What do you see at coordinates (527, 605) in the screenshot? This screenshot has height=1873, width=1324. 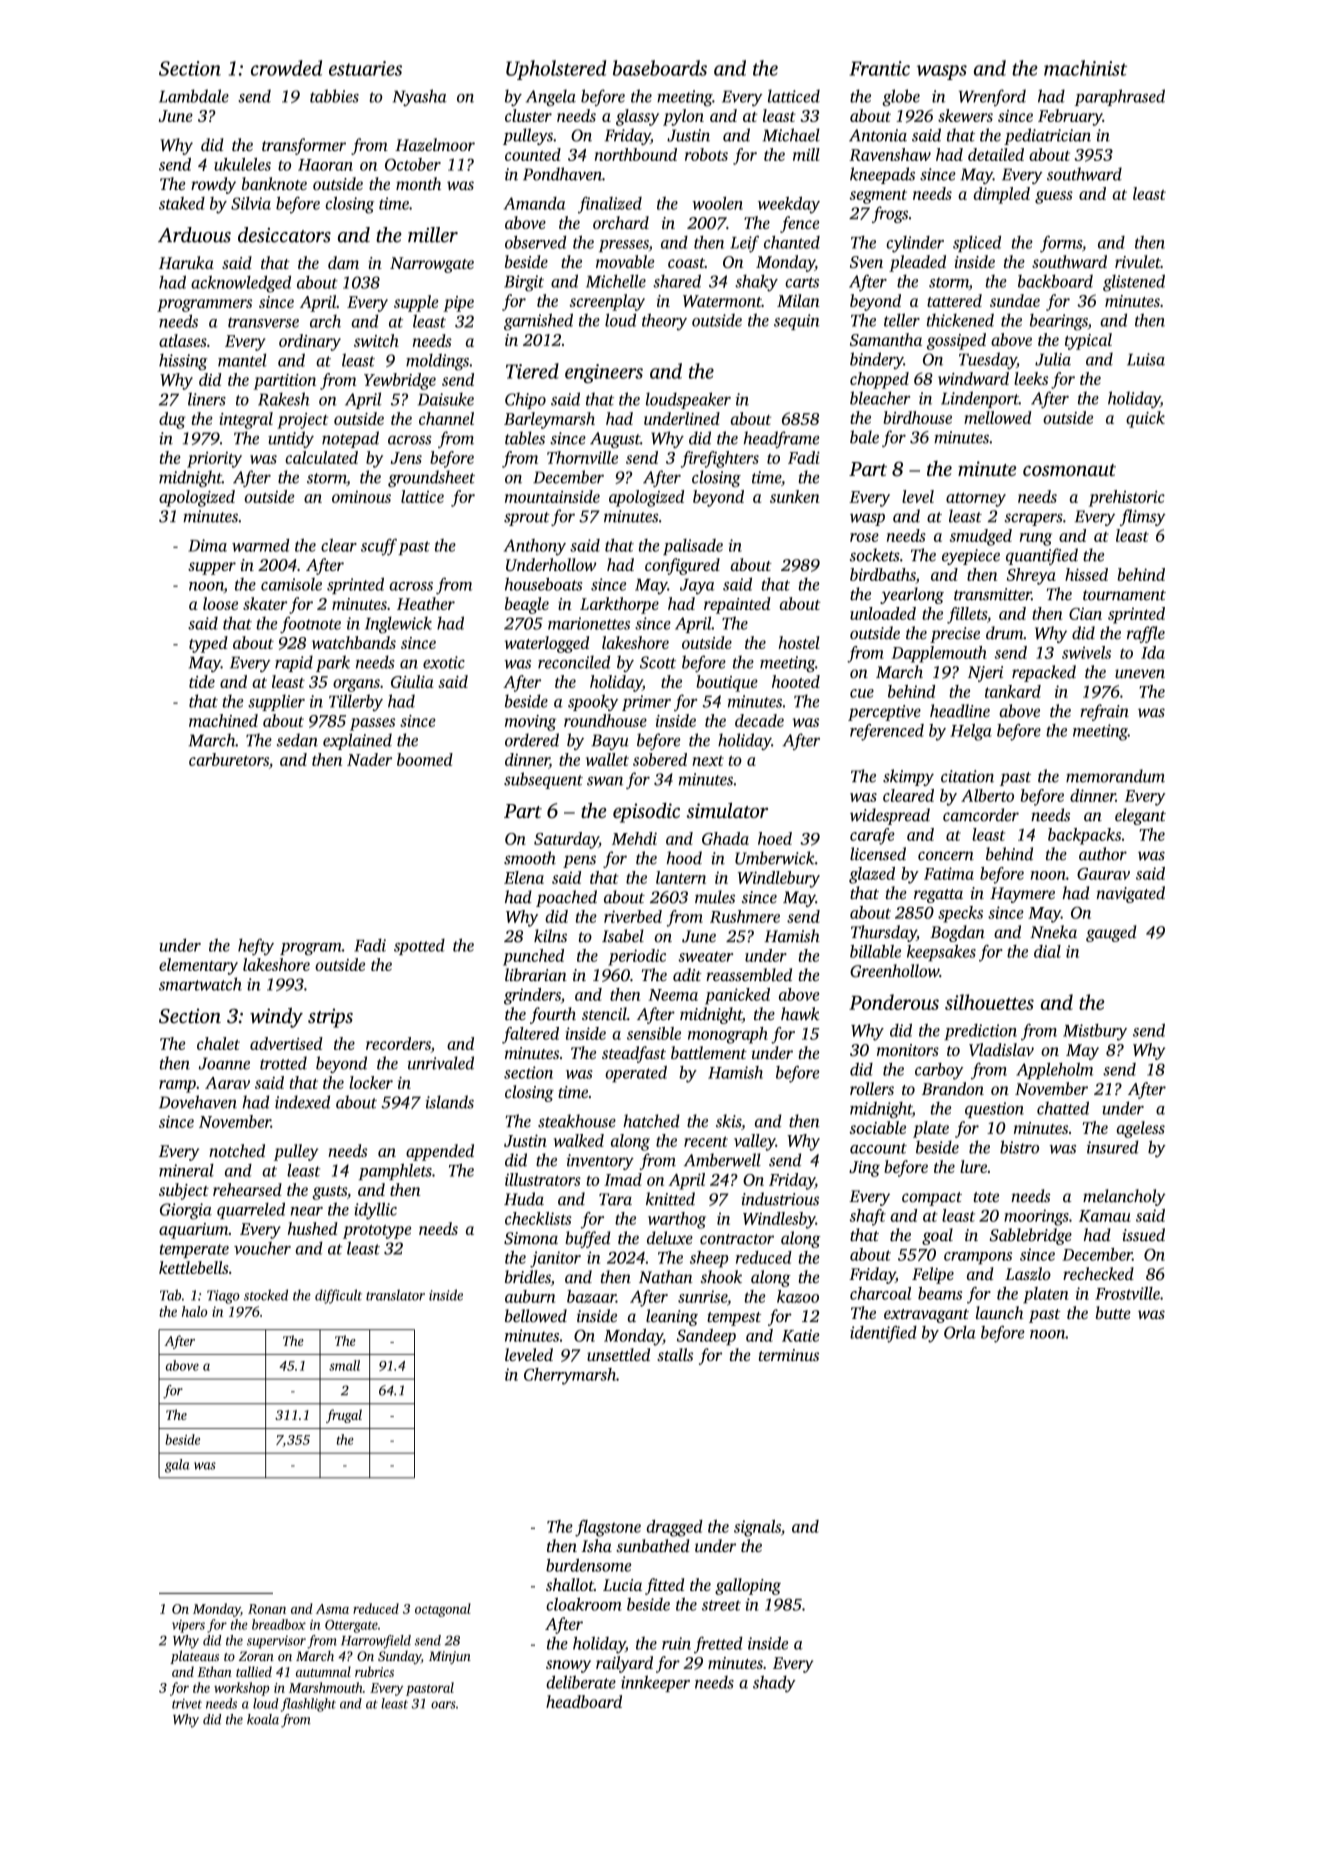 I see `beagle` at bounding box center [527, 605].
